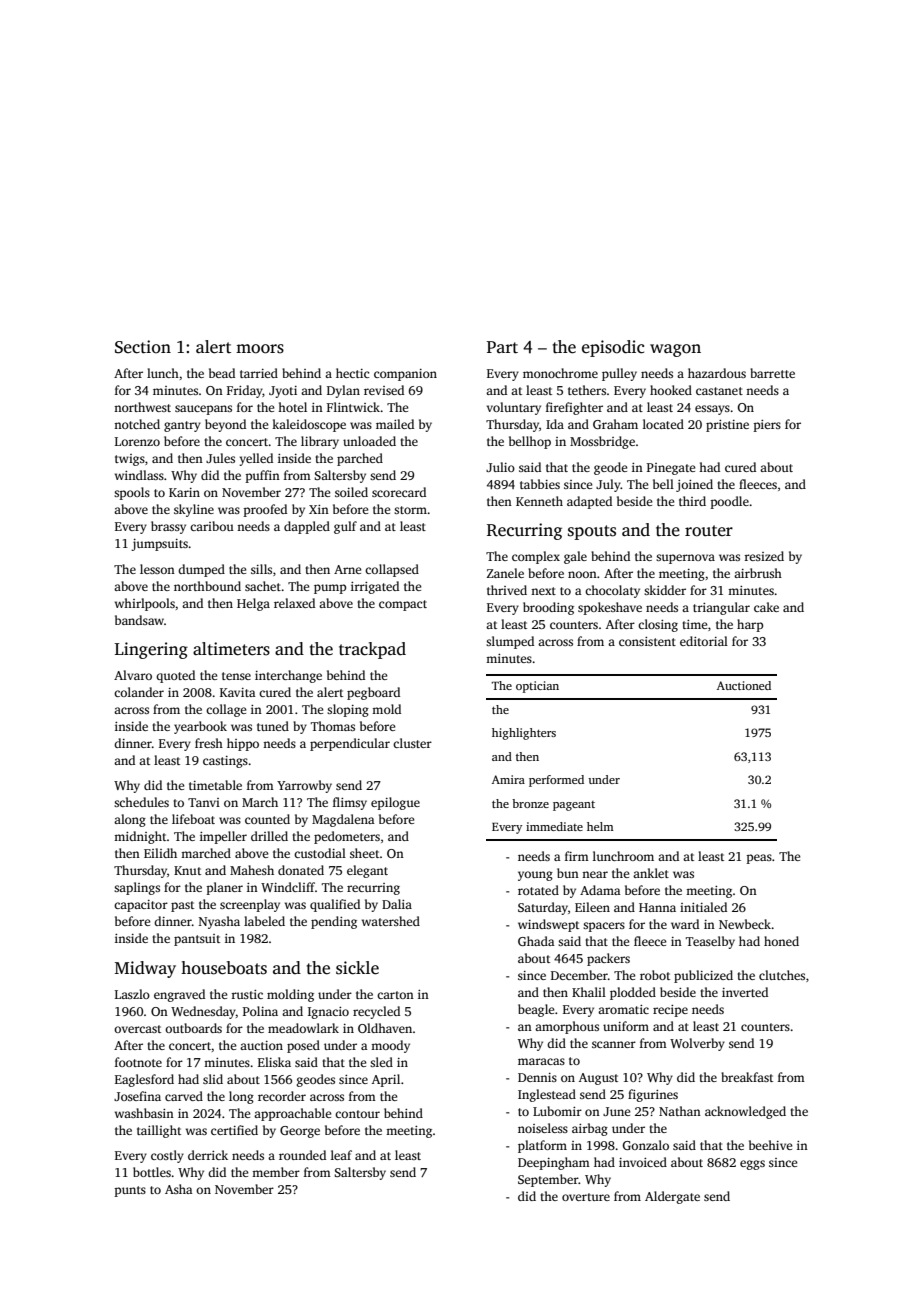  What do you see at coordinates (152, 1172) in the document?
I see `bottles` at bounding box center [152, 1172].
